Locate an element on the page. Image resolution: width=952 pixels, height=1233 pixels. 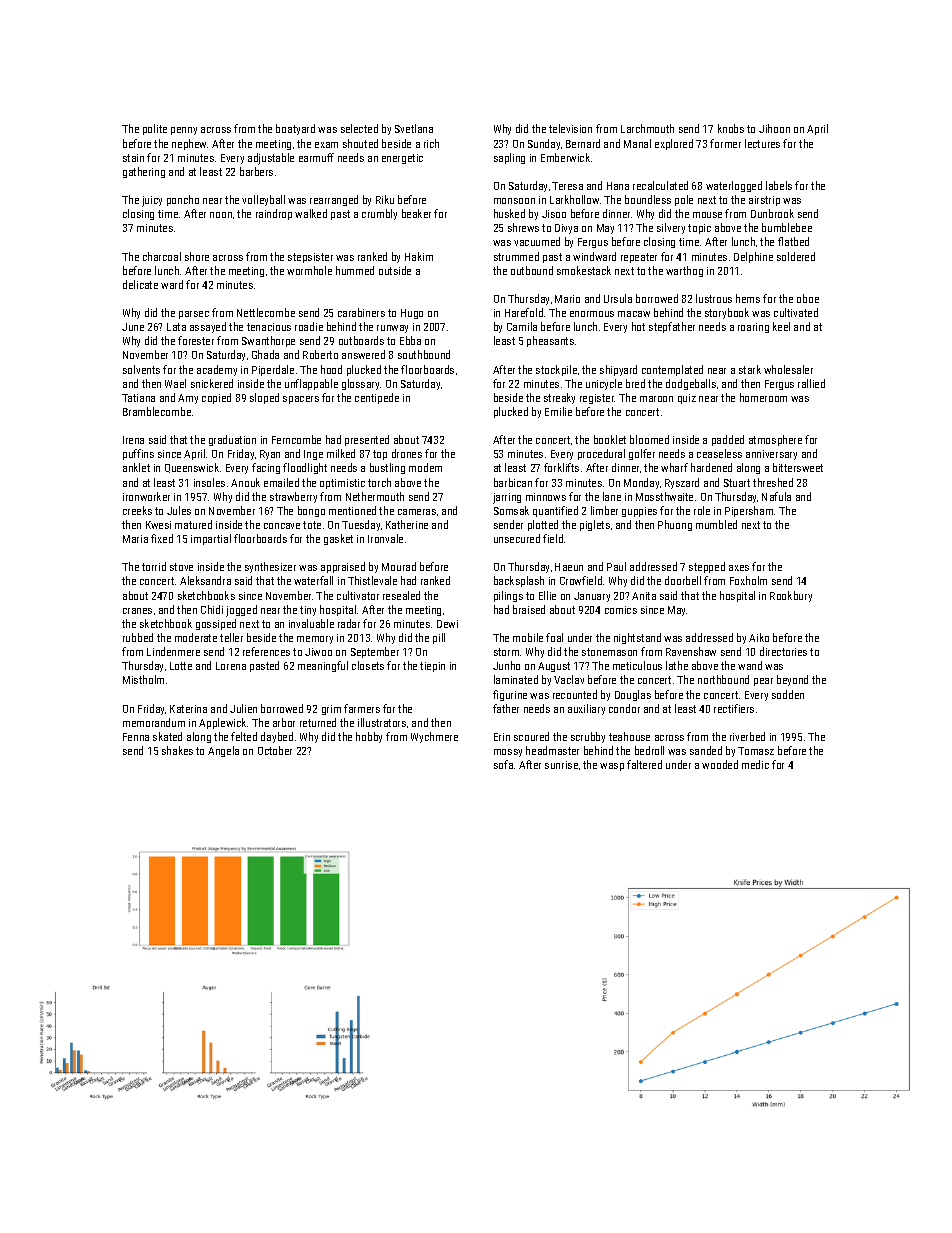
matured is located at coordinates (193, 524).
